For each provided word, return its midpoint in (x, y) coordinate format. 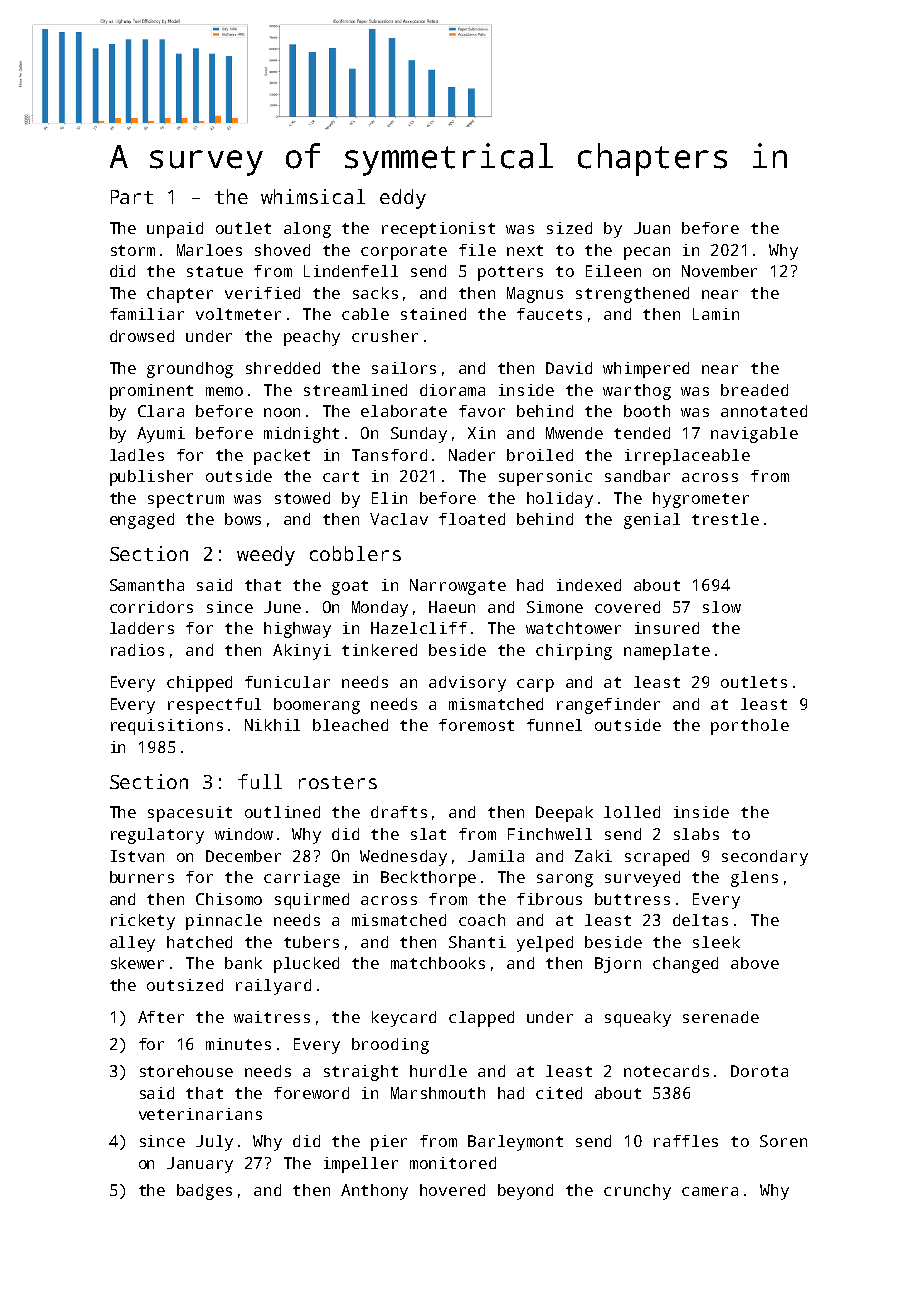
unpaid (175, 230)
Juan (652, 228)
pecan (647, 253)
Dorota (759, 1071)
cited (559, 1093)
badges (204, 1192)
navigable (754, 435)
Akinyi (302, 652)
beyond (525, 1192)
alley (132, 944)
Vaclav (399, 519)
